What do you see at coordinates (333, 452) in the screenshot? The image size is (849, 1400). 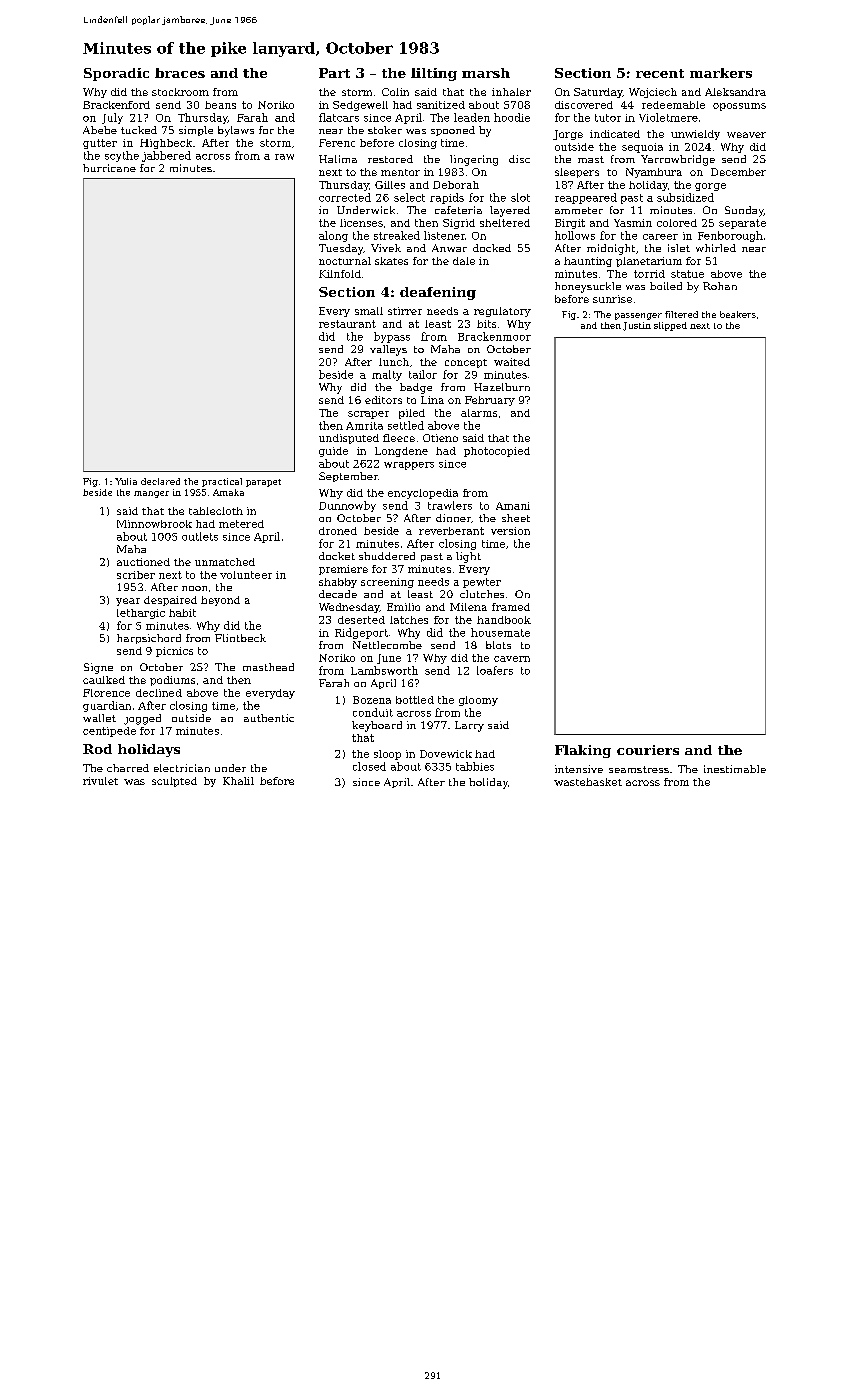 I see `guide` at bounding box center [333, 452].
